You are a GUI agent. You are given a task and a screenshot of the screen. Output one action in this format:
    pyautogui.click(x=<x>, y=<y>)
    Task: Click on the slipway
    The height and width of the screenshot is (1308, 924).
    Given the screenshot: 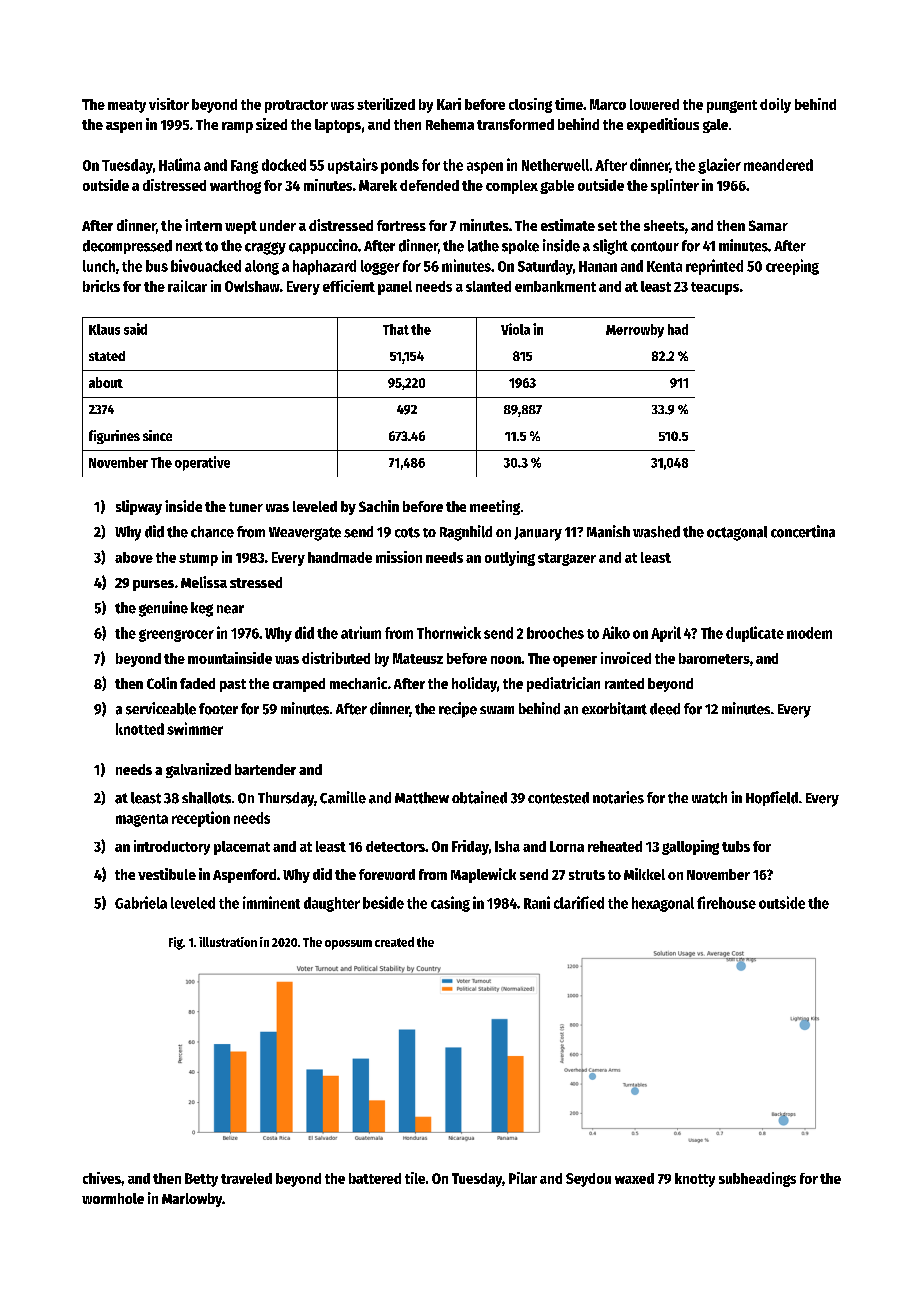 What is the action you would take?
    pyautogui.click(x=139, y=507)
